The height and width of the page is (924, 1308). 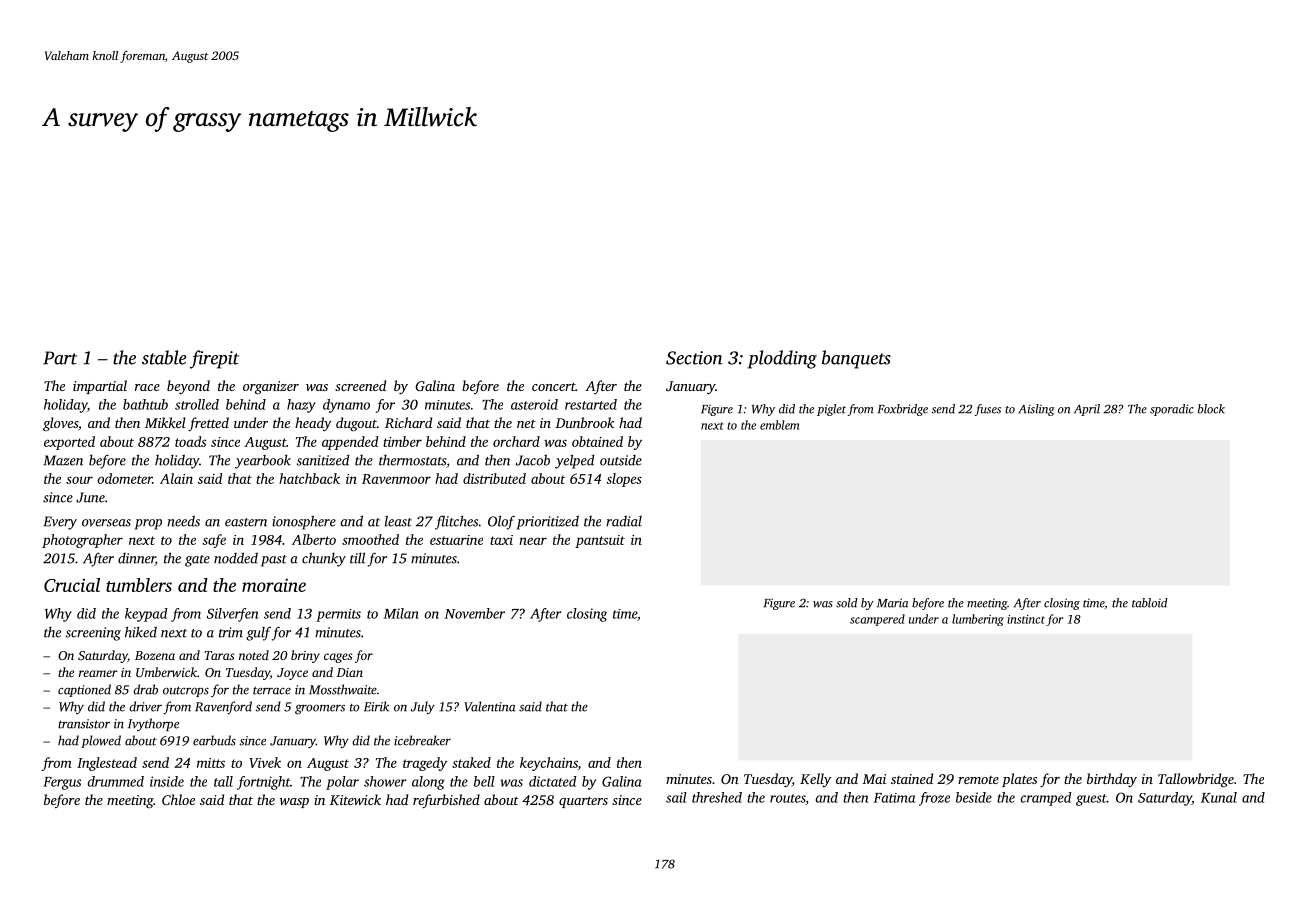 What do you see at coordinates (1112, 780) in the page?
I see `birthday` at bounding box center [1112, 780].
